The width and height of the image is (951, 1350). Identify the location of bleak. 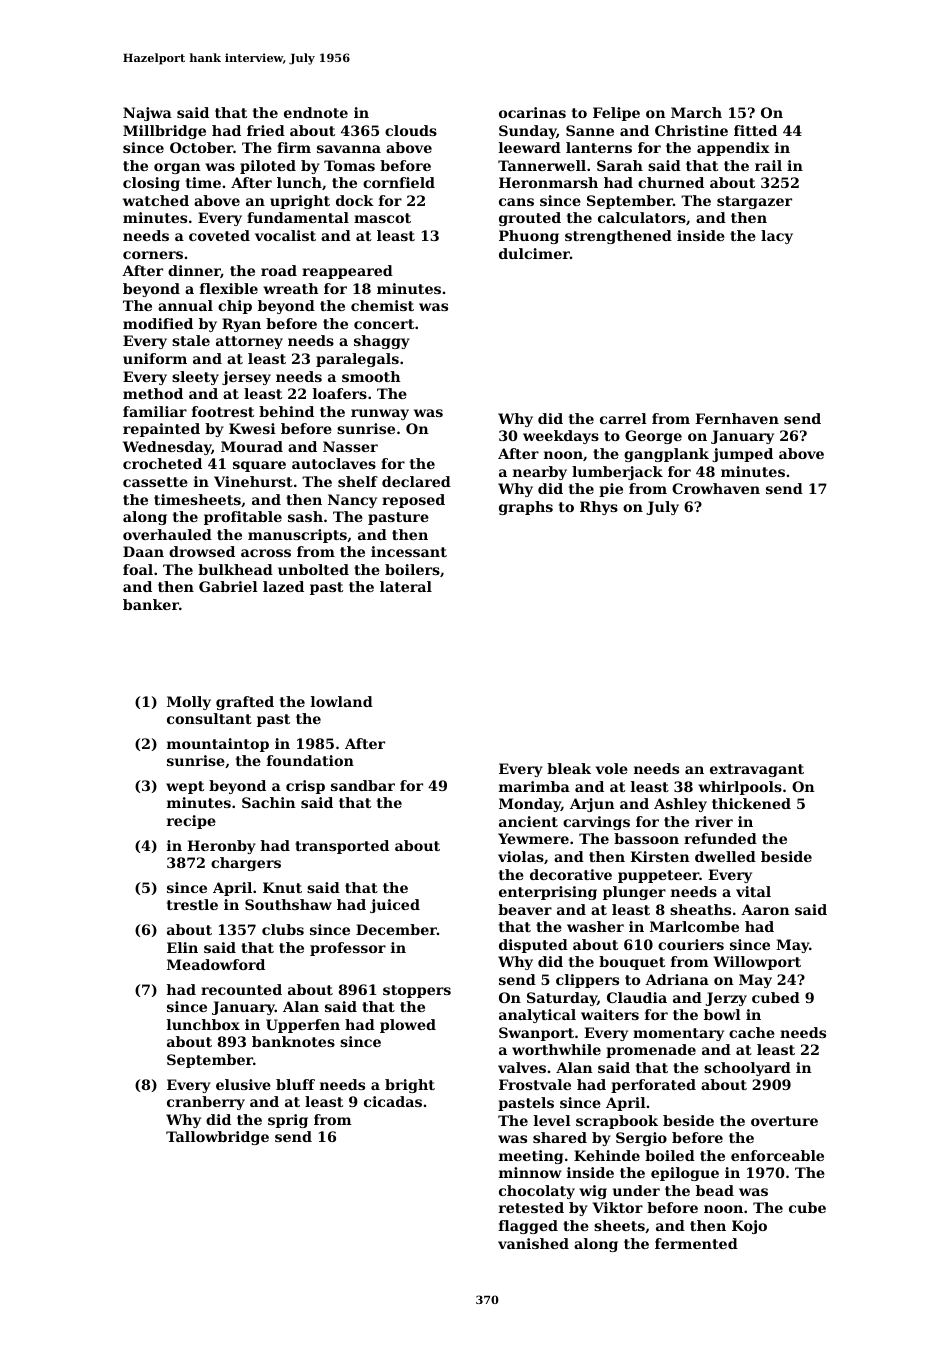
(569, 768).
